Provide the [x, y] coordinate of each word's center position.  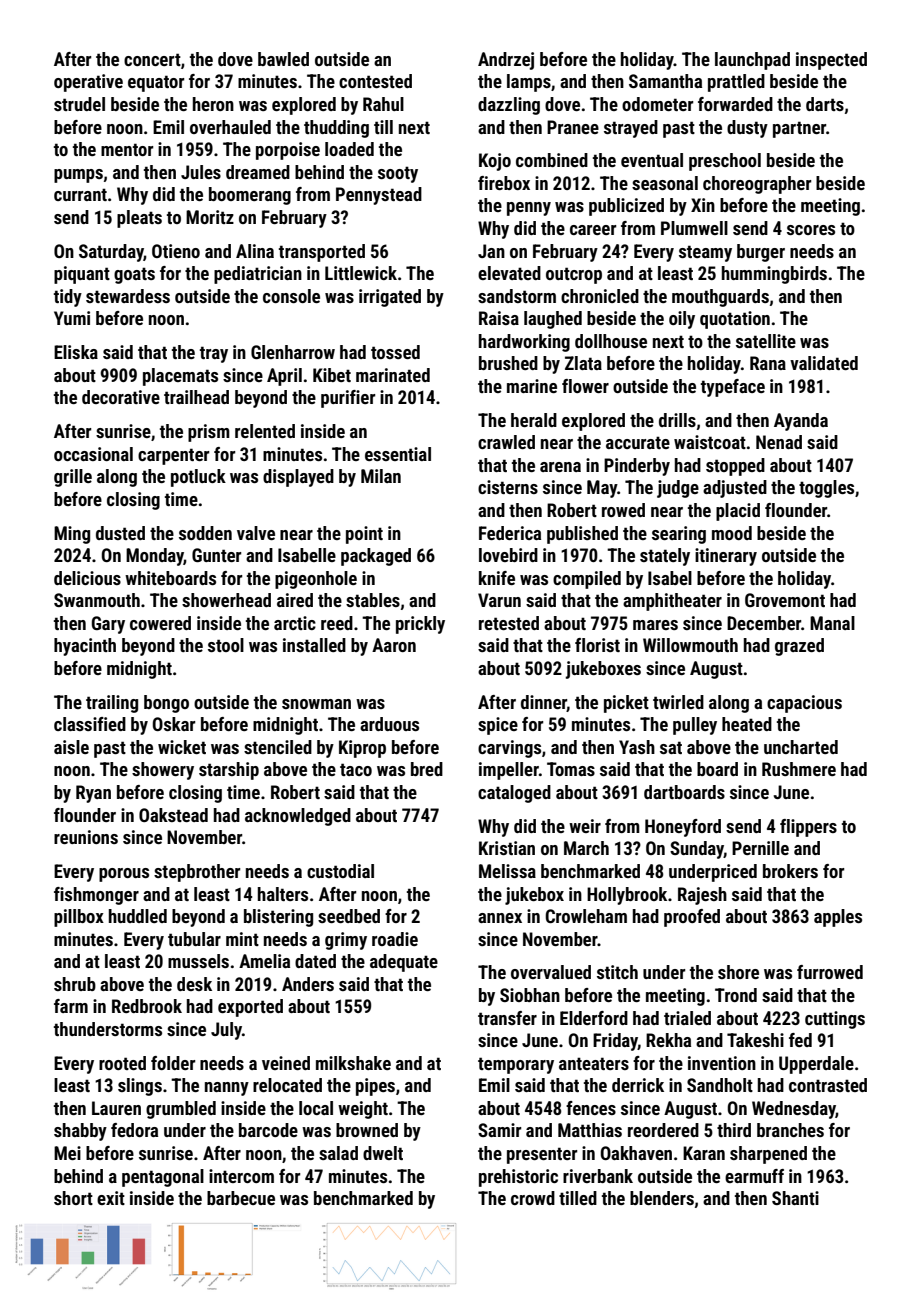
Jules [201, 172]
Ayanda [801, 422]
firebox [504, 183]
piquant [82, 275]
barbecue [241, 1198]
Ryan [93, 794]
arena [560, 467]
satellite [766, 341]
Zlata [583, 363]
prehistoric [518, 1178]
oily [682, 320]
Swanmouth [97, 600]
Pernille [760, 848]
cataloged [514, 794]
